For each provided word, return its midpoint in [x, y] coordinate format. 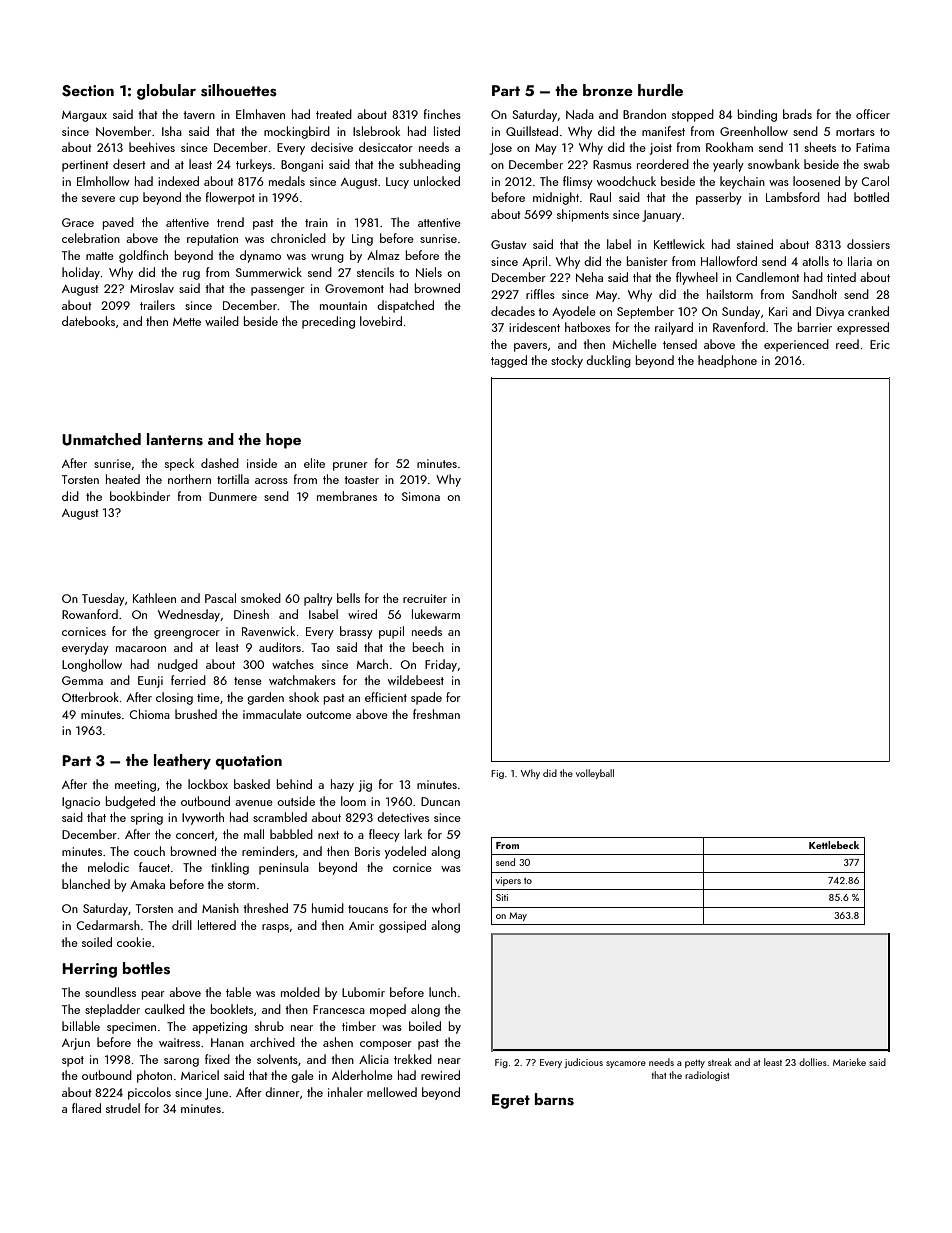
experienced [796, 345]
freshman [436, 714]
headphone [727, 361]
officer [873, 114]
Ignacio [81, 803]
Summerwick [269, 272]
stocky [567, 361]
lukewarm [436, 614]
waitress [179, 1042]
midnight [556, 198]
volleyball [595, 774]
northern [189, 479]
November [123, 131]
